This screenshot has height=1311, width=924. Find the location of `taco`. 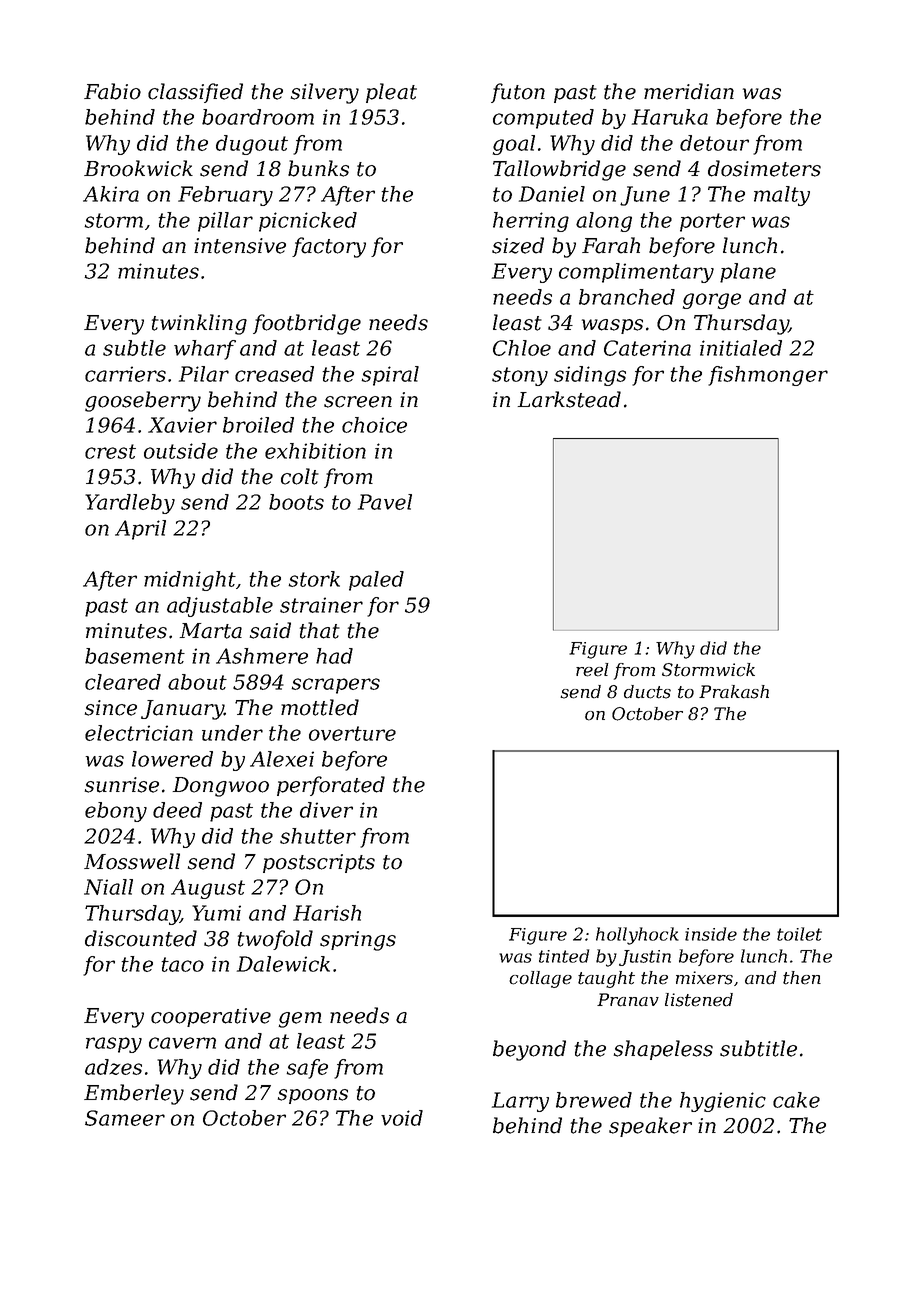

taco is located at coordinates (182, 964).
